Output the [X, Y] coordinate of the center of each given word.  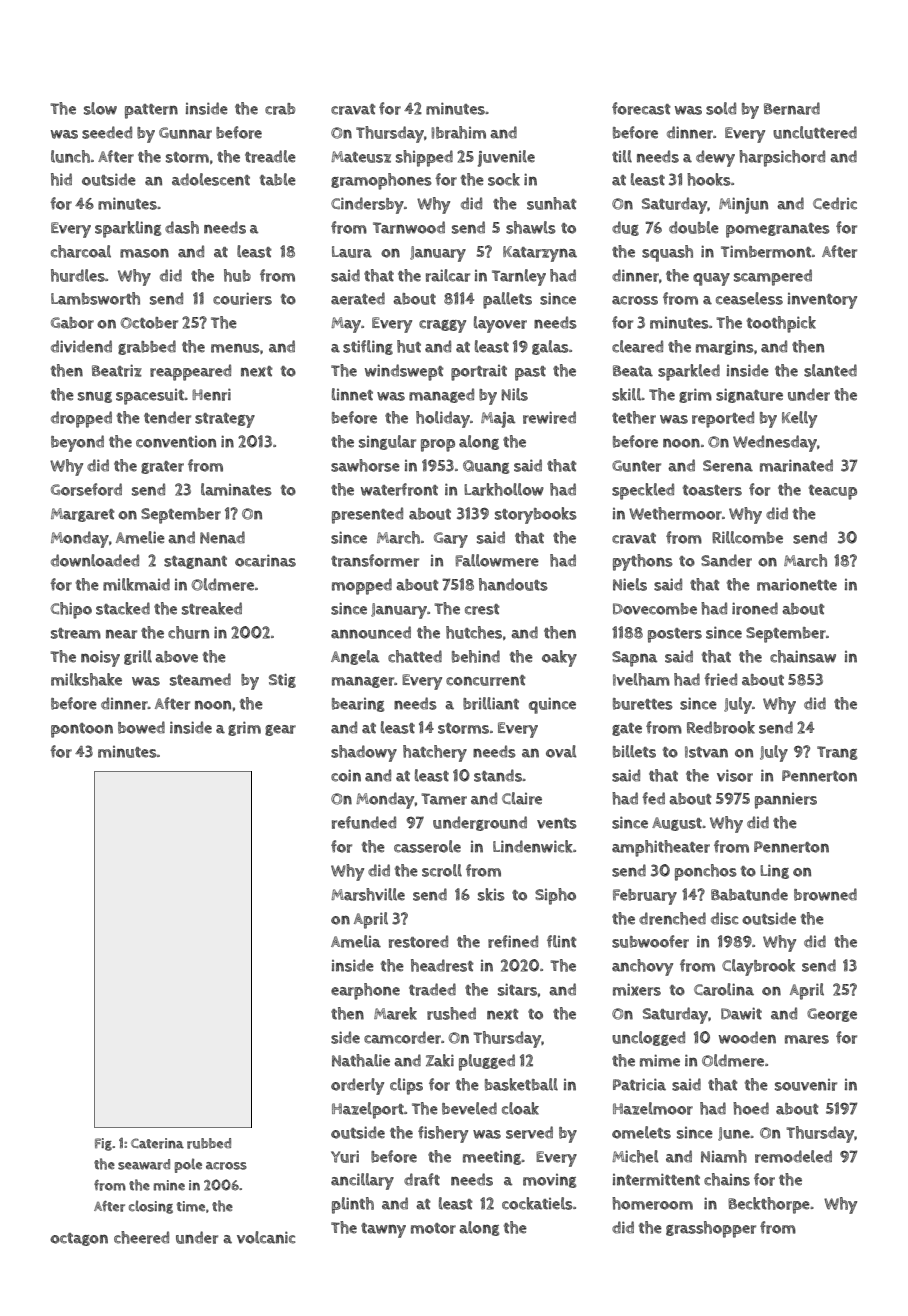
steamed [200, 679]
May [346, 325]
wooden [747, 1037]
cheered [141, 1237]
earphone [365, 991]
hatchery [435, 753]
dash [182, 227]
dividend [81, 346]
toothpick [781, 324]
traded [432, 989]
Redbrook [721, 727]
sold [721, 108]
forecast [641, 108]
